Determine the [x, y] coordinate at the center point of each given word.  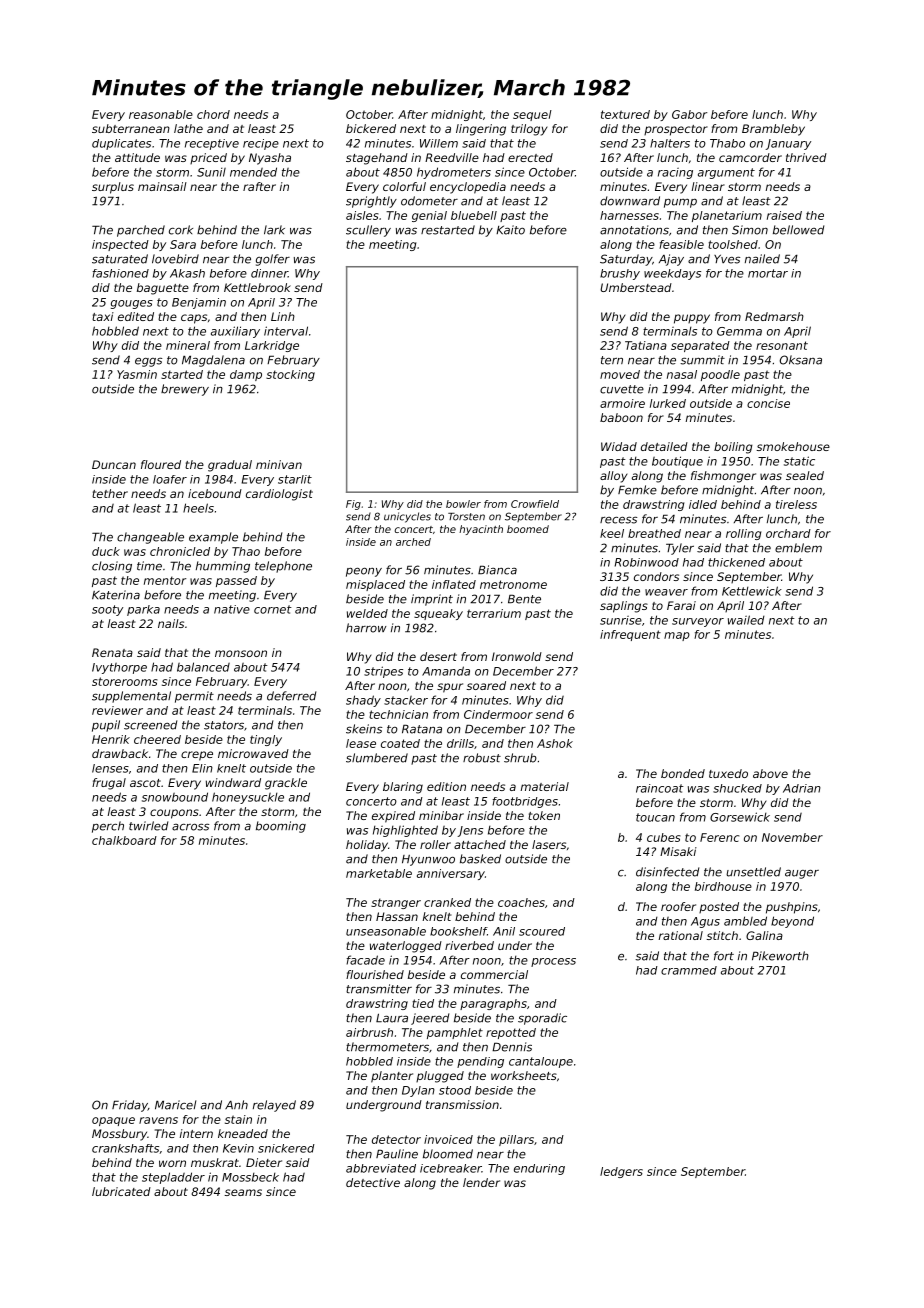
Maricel [175, 1105]
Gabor [689, 114]
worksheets [524, 1075]
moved [620, 374]
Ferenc [719, 837]
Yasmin [137, 374]
